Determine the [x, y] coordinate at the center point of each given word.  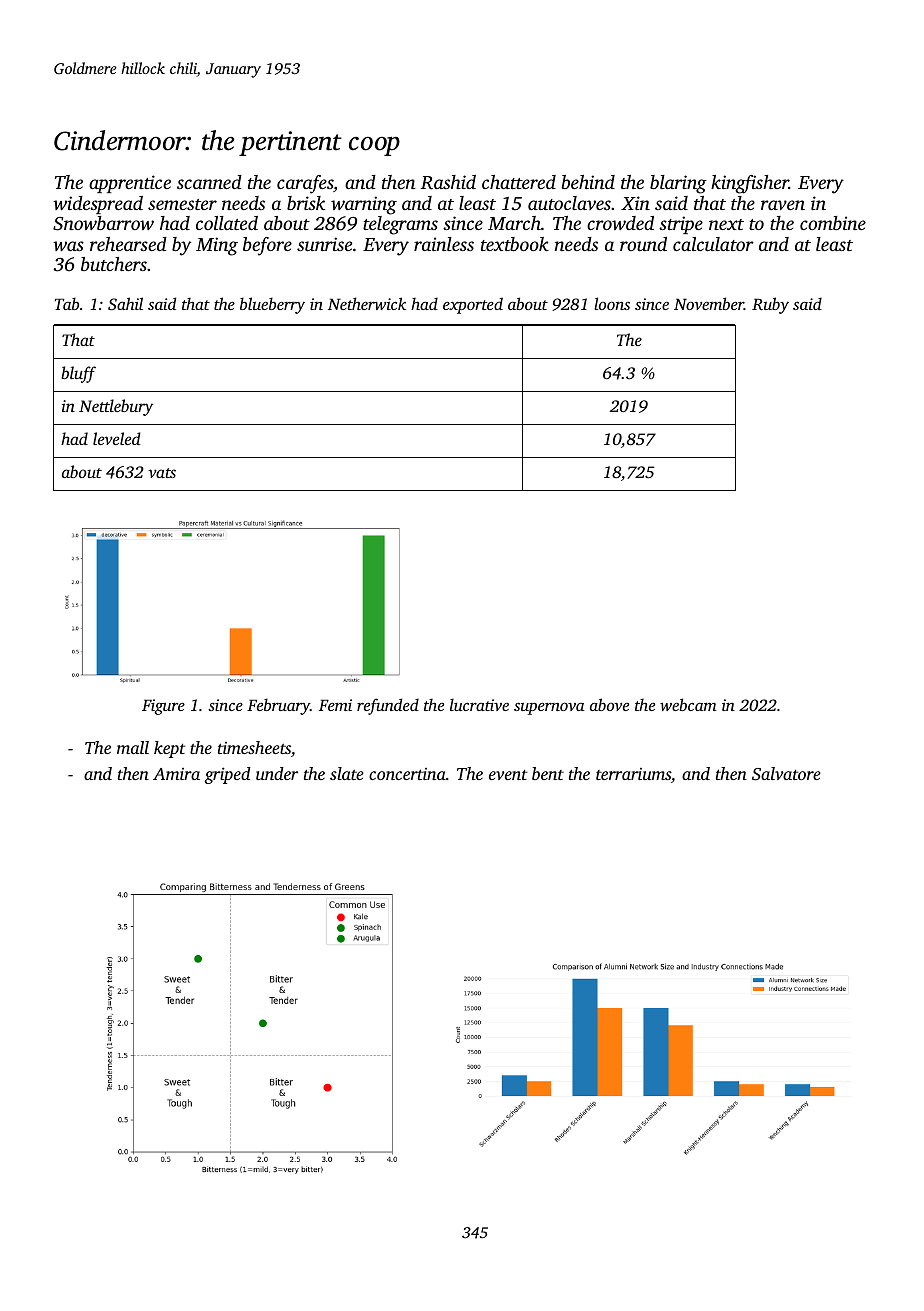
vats [162, 473]
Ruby [770, 305]
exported [473, 305]
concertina [407, 774]
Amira [176, 774]
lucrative [479, 704]
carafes [305, 184]
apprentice [130, 184]
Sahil [125, 304]
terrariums [633, 774]
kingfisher [750, 184]
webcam [688, 704]
